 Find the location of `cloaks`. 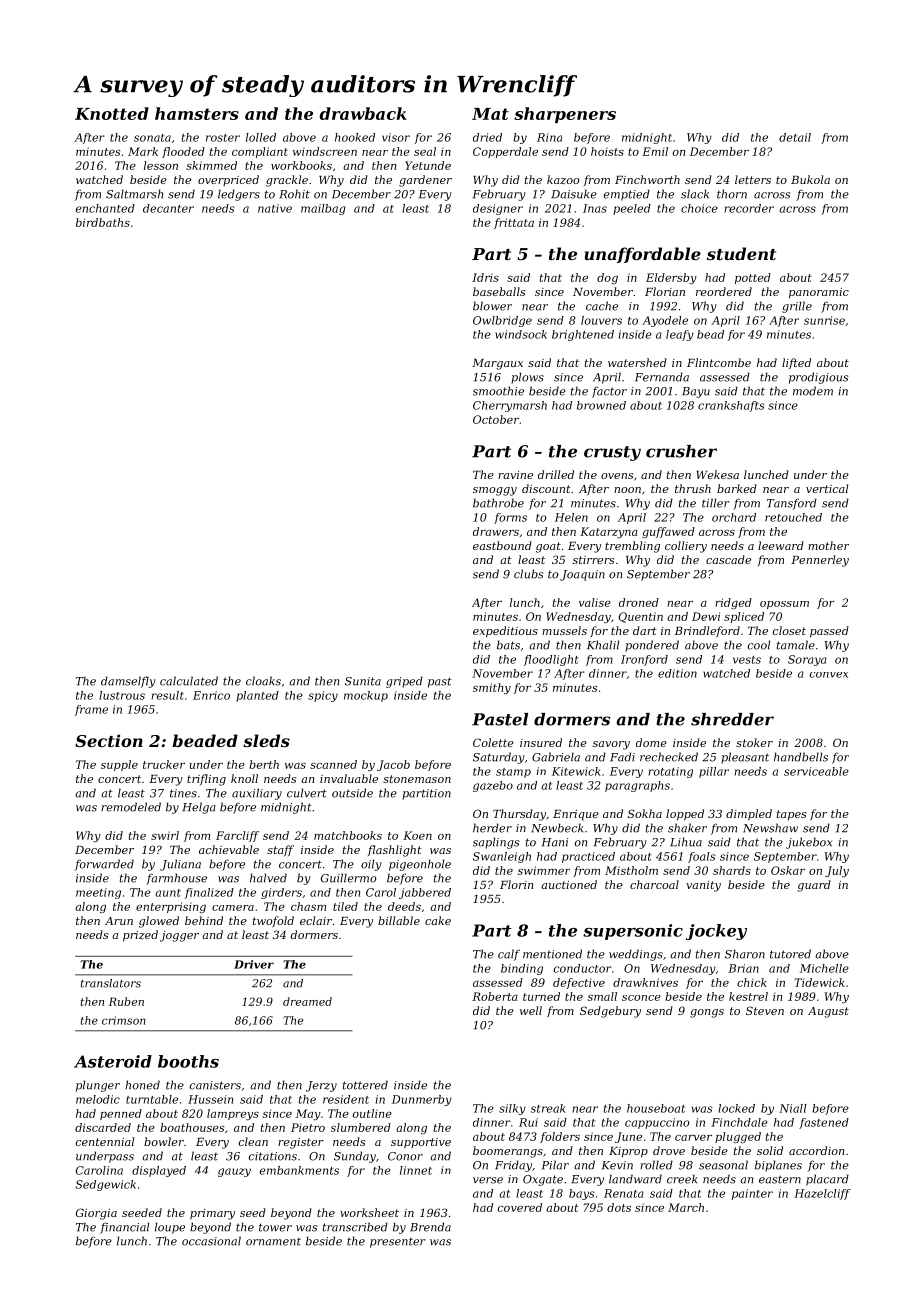

cloaks is located at coordinates (263, 681).
